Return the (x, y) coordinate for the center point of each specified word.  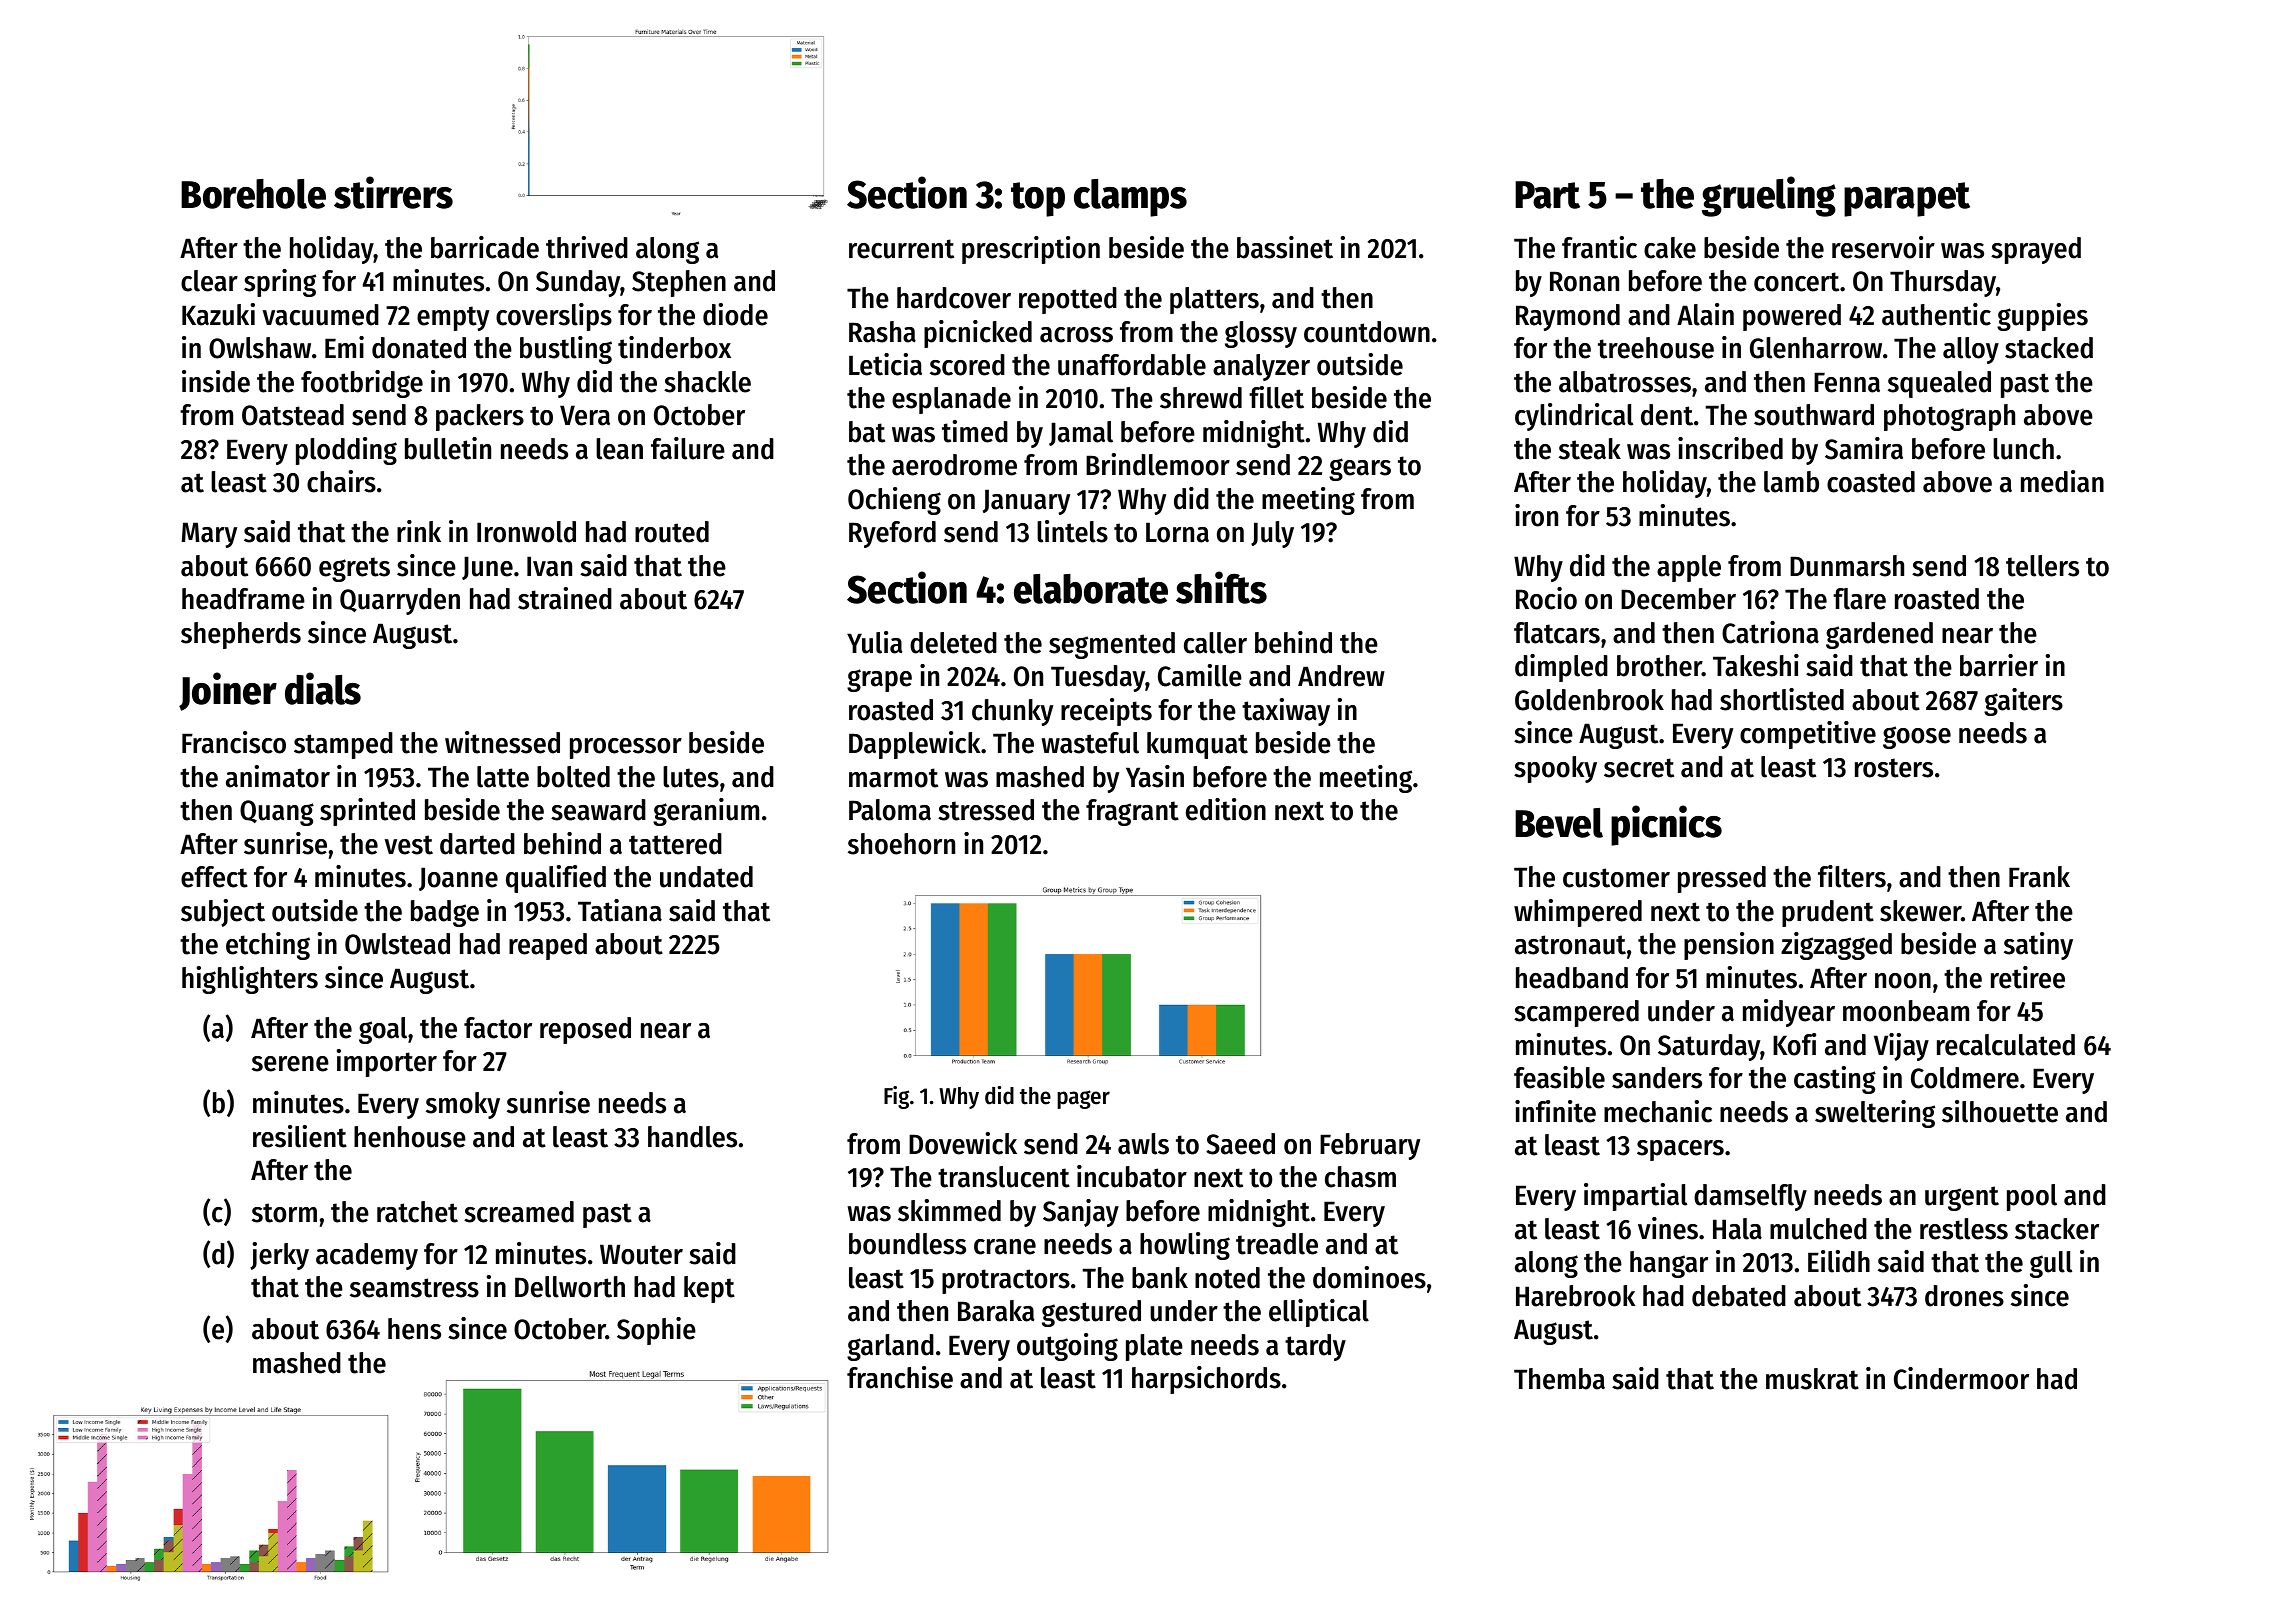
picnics (1666, 825)
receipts (1106, 712)
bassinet (1285, 247)
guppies (2042, 317)
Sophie (656, 1331)
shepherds (241, 635)
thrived (587, 247)
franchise (900, 1377)
